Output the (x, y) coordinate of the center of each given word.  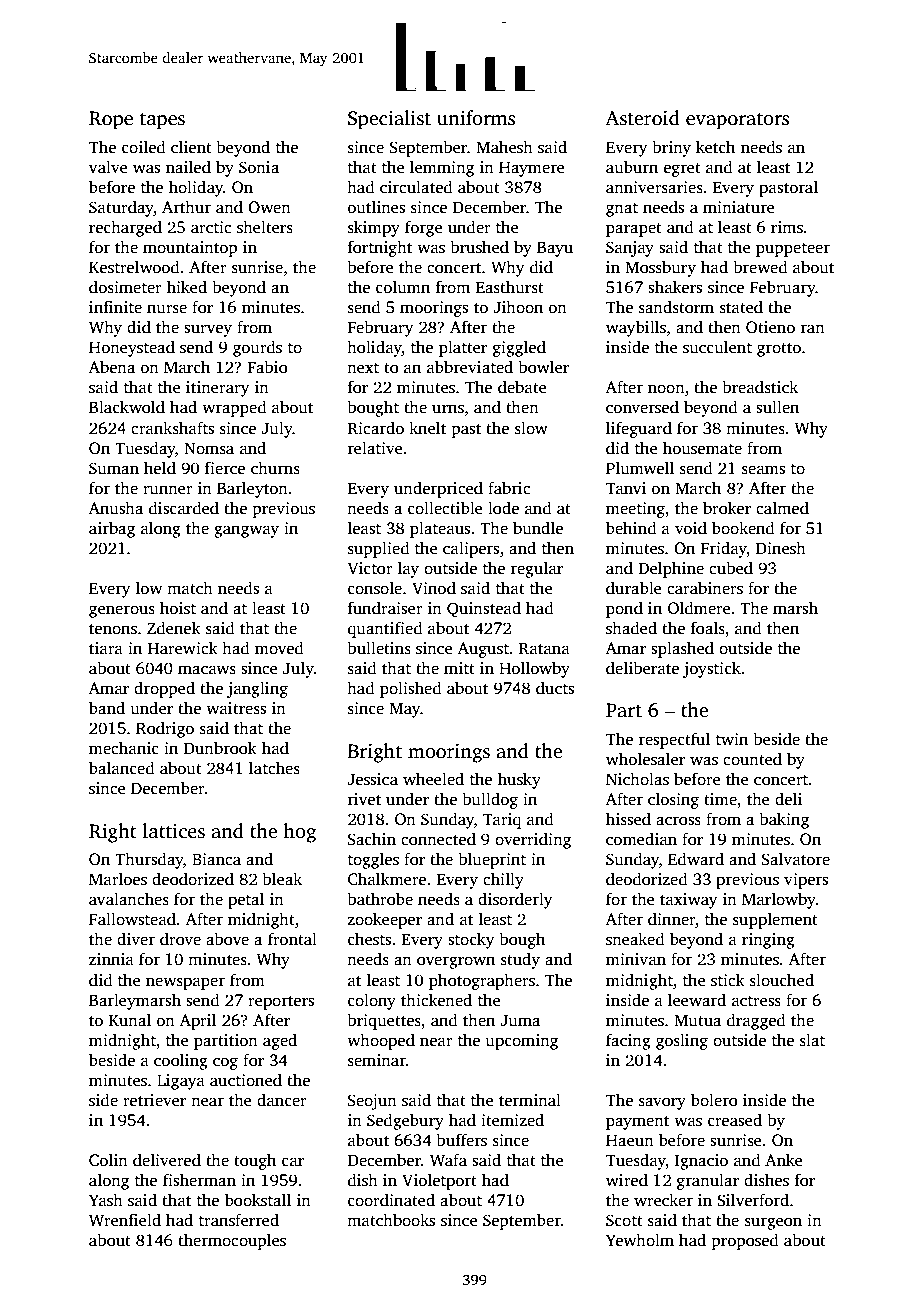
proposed (745, 1241)
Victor (370, 568)
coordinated (391, 1200)
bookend (743, 528)
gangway (246, 531)
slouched (782, 980)
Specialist (389, 120)
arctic (211, 227)
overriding (533, 840)
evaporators (737, 121)
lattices (174, 831)
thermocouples (232, 1241)
